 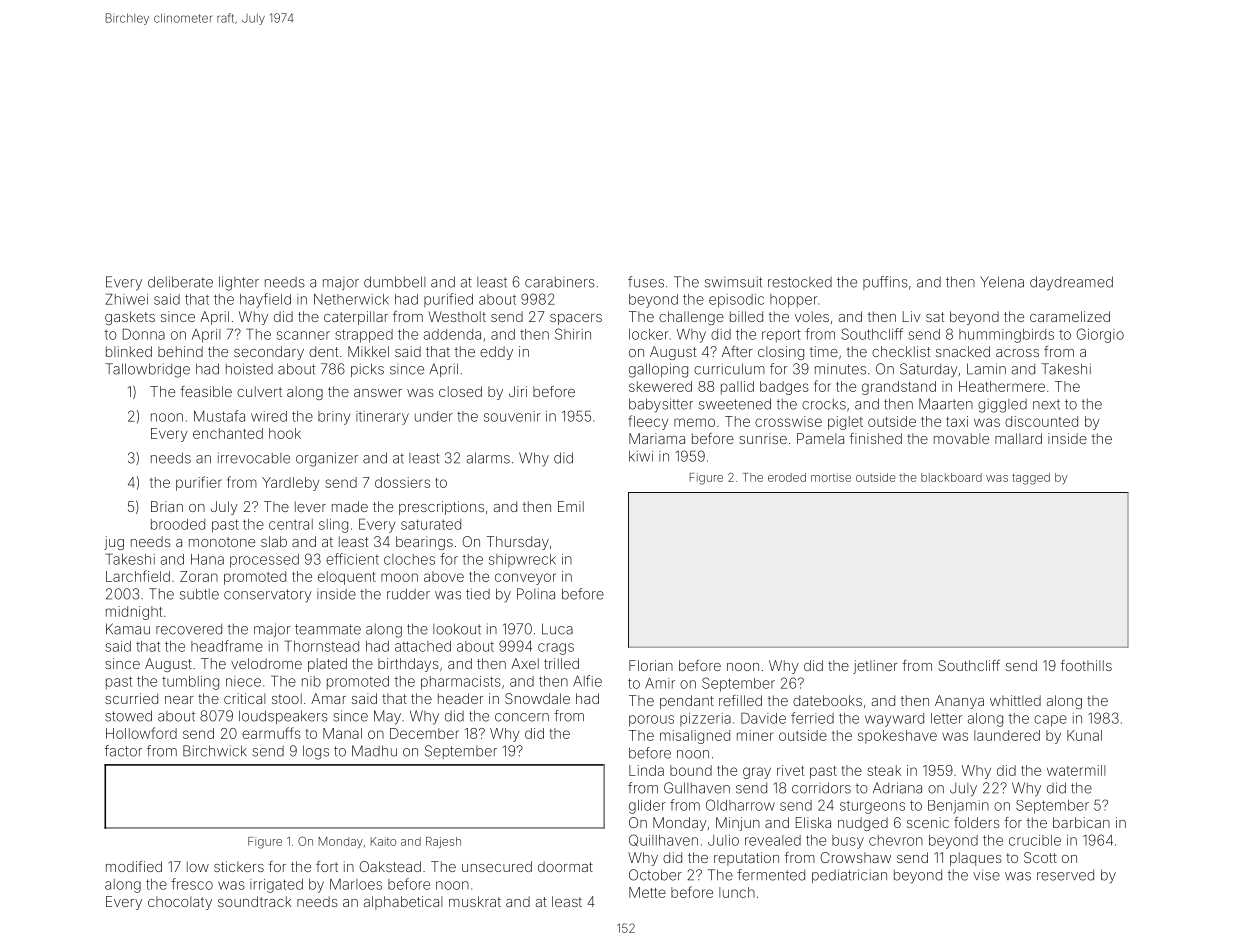 What do you see at coordinates (488, 458) in the screenshot?
I see `alarms` at bounding box center [488, 458].
